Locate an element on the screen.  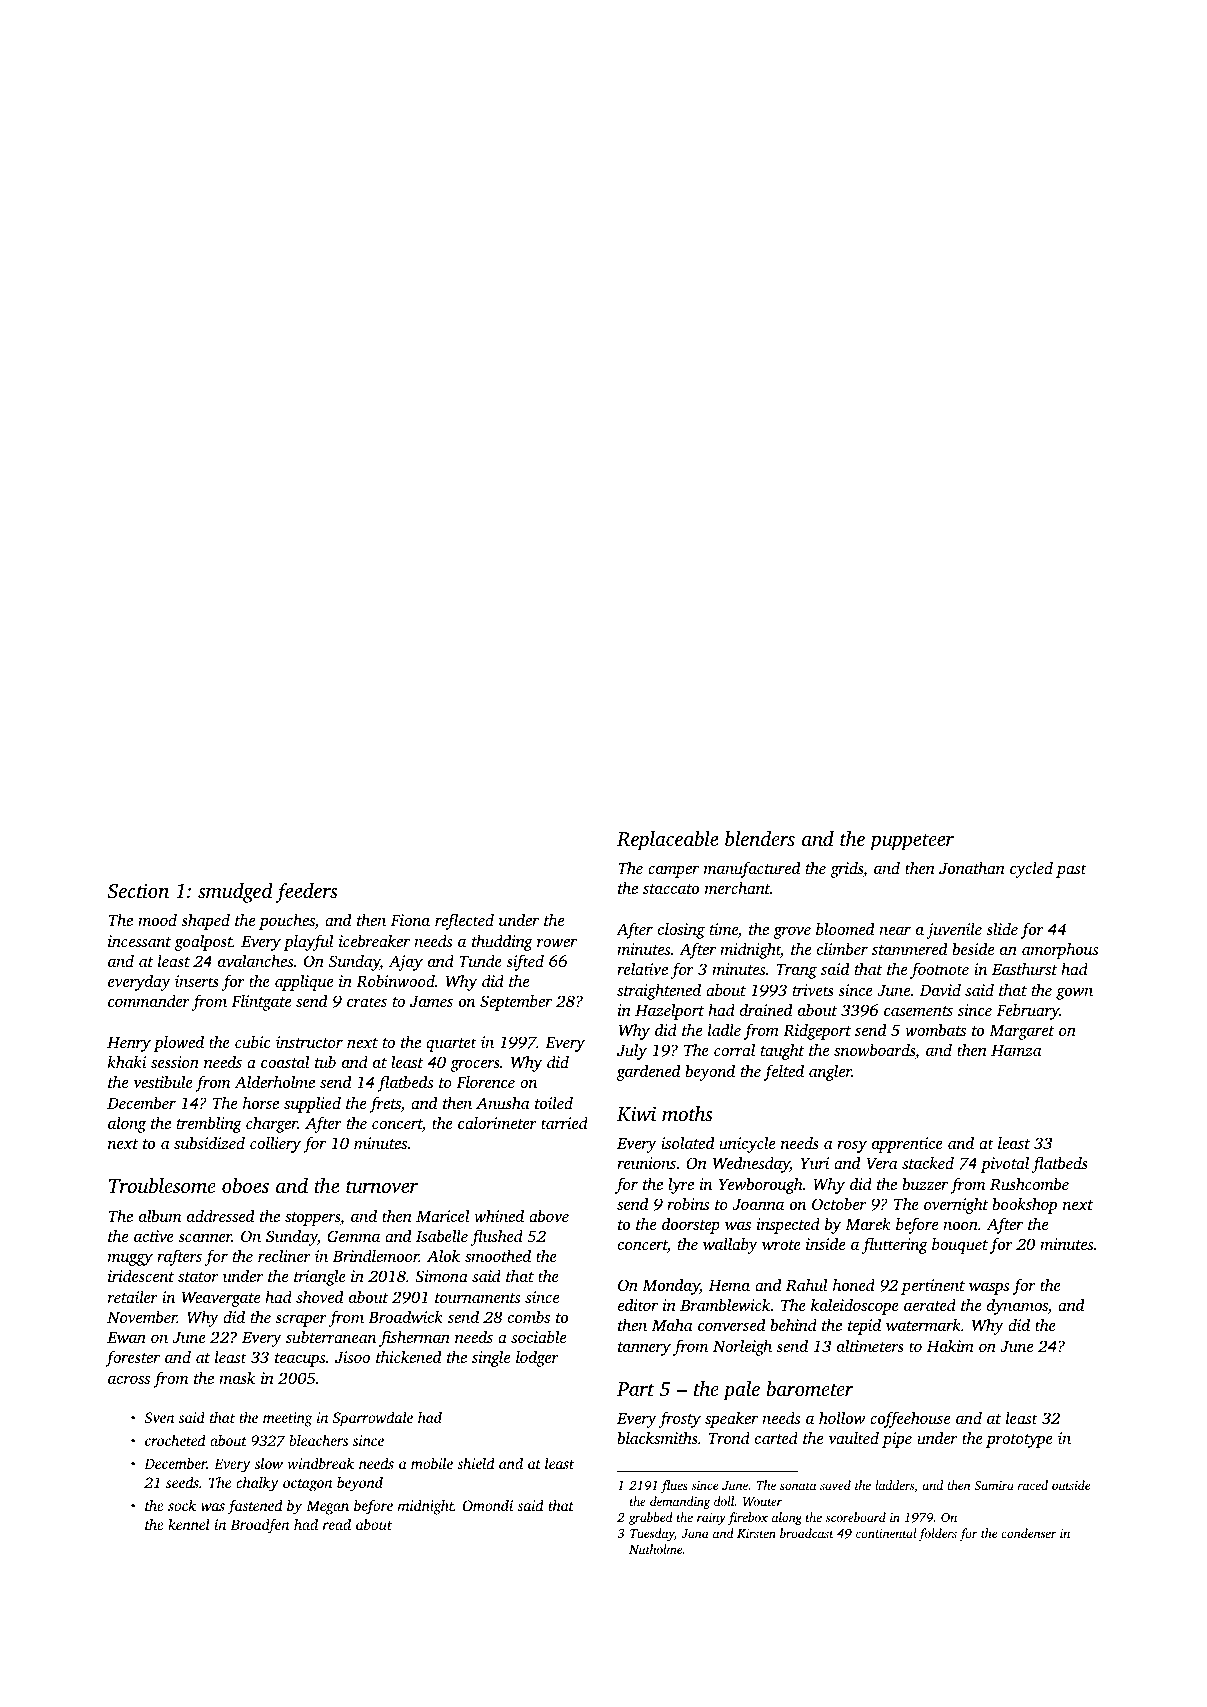
Vera is located at coordinates (882, 1163).
